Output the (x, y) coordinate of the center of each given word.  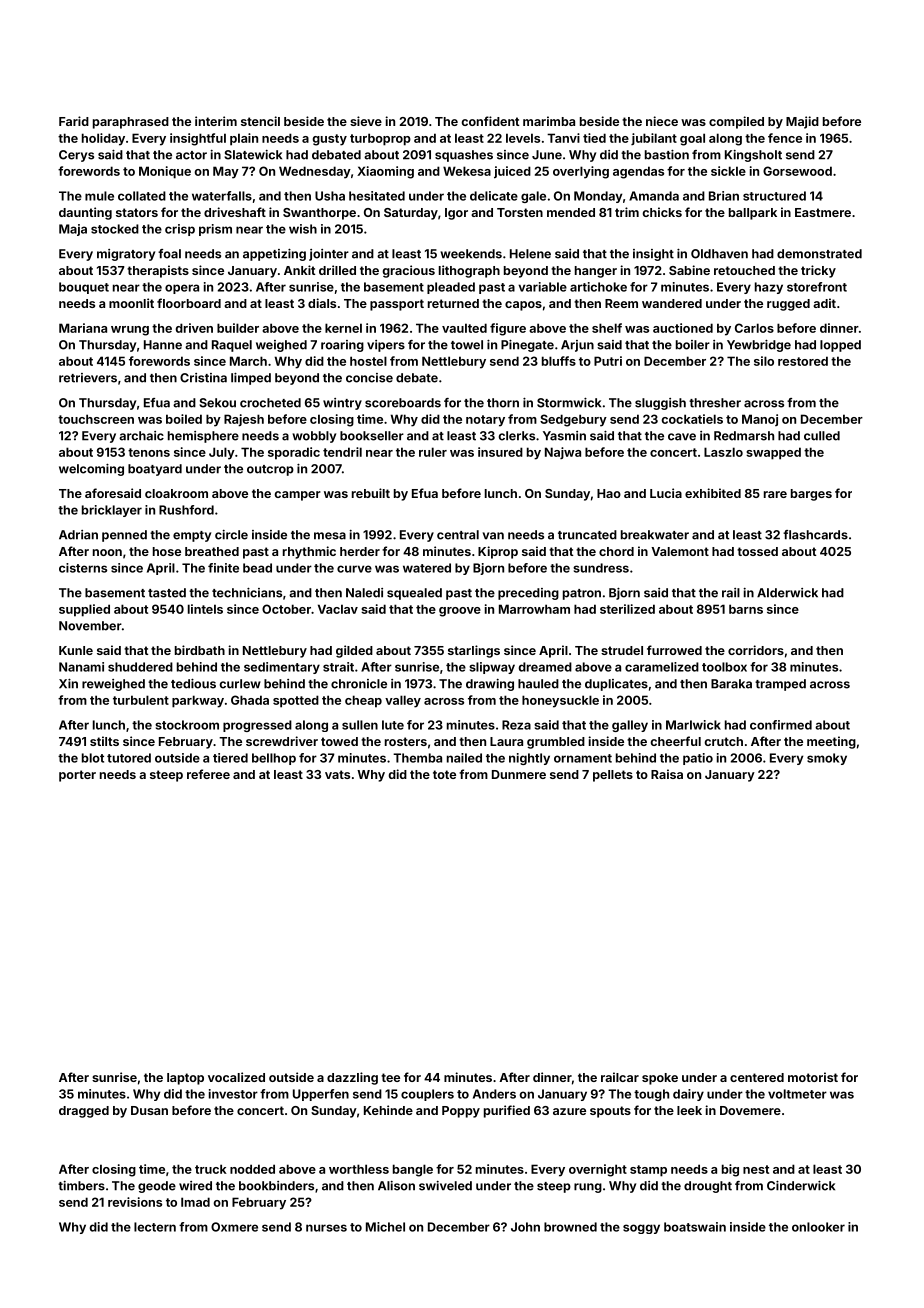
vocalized (236, 1077)
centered (757, 1077)
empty (192, 536)
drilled (337, 270)
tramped (780, 685)
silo (764, 361)
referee (208, 774)
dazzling (352, 1078)
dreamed (545, 667)
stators (137, 212)
